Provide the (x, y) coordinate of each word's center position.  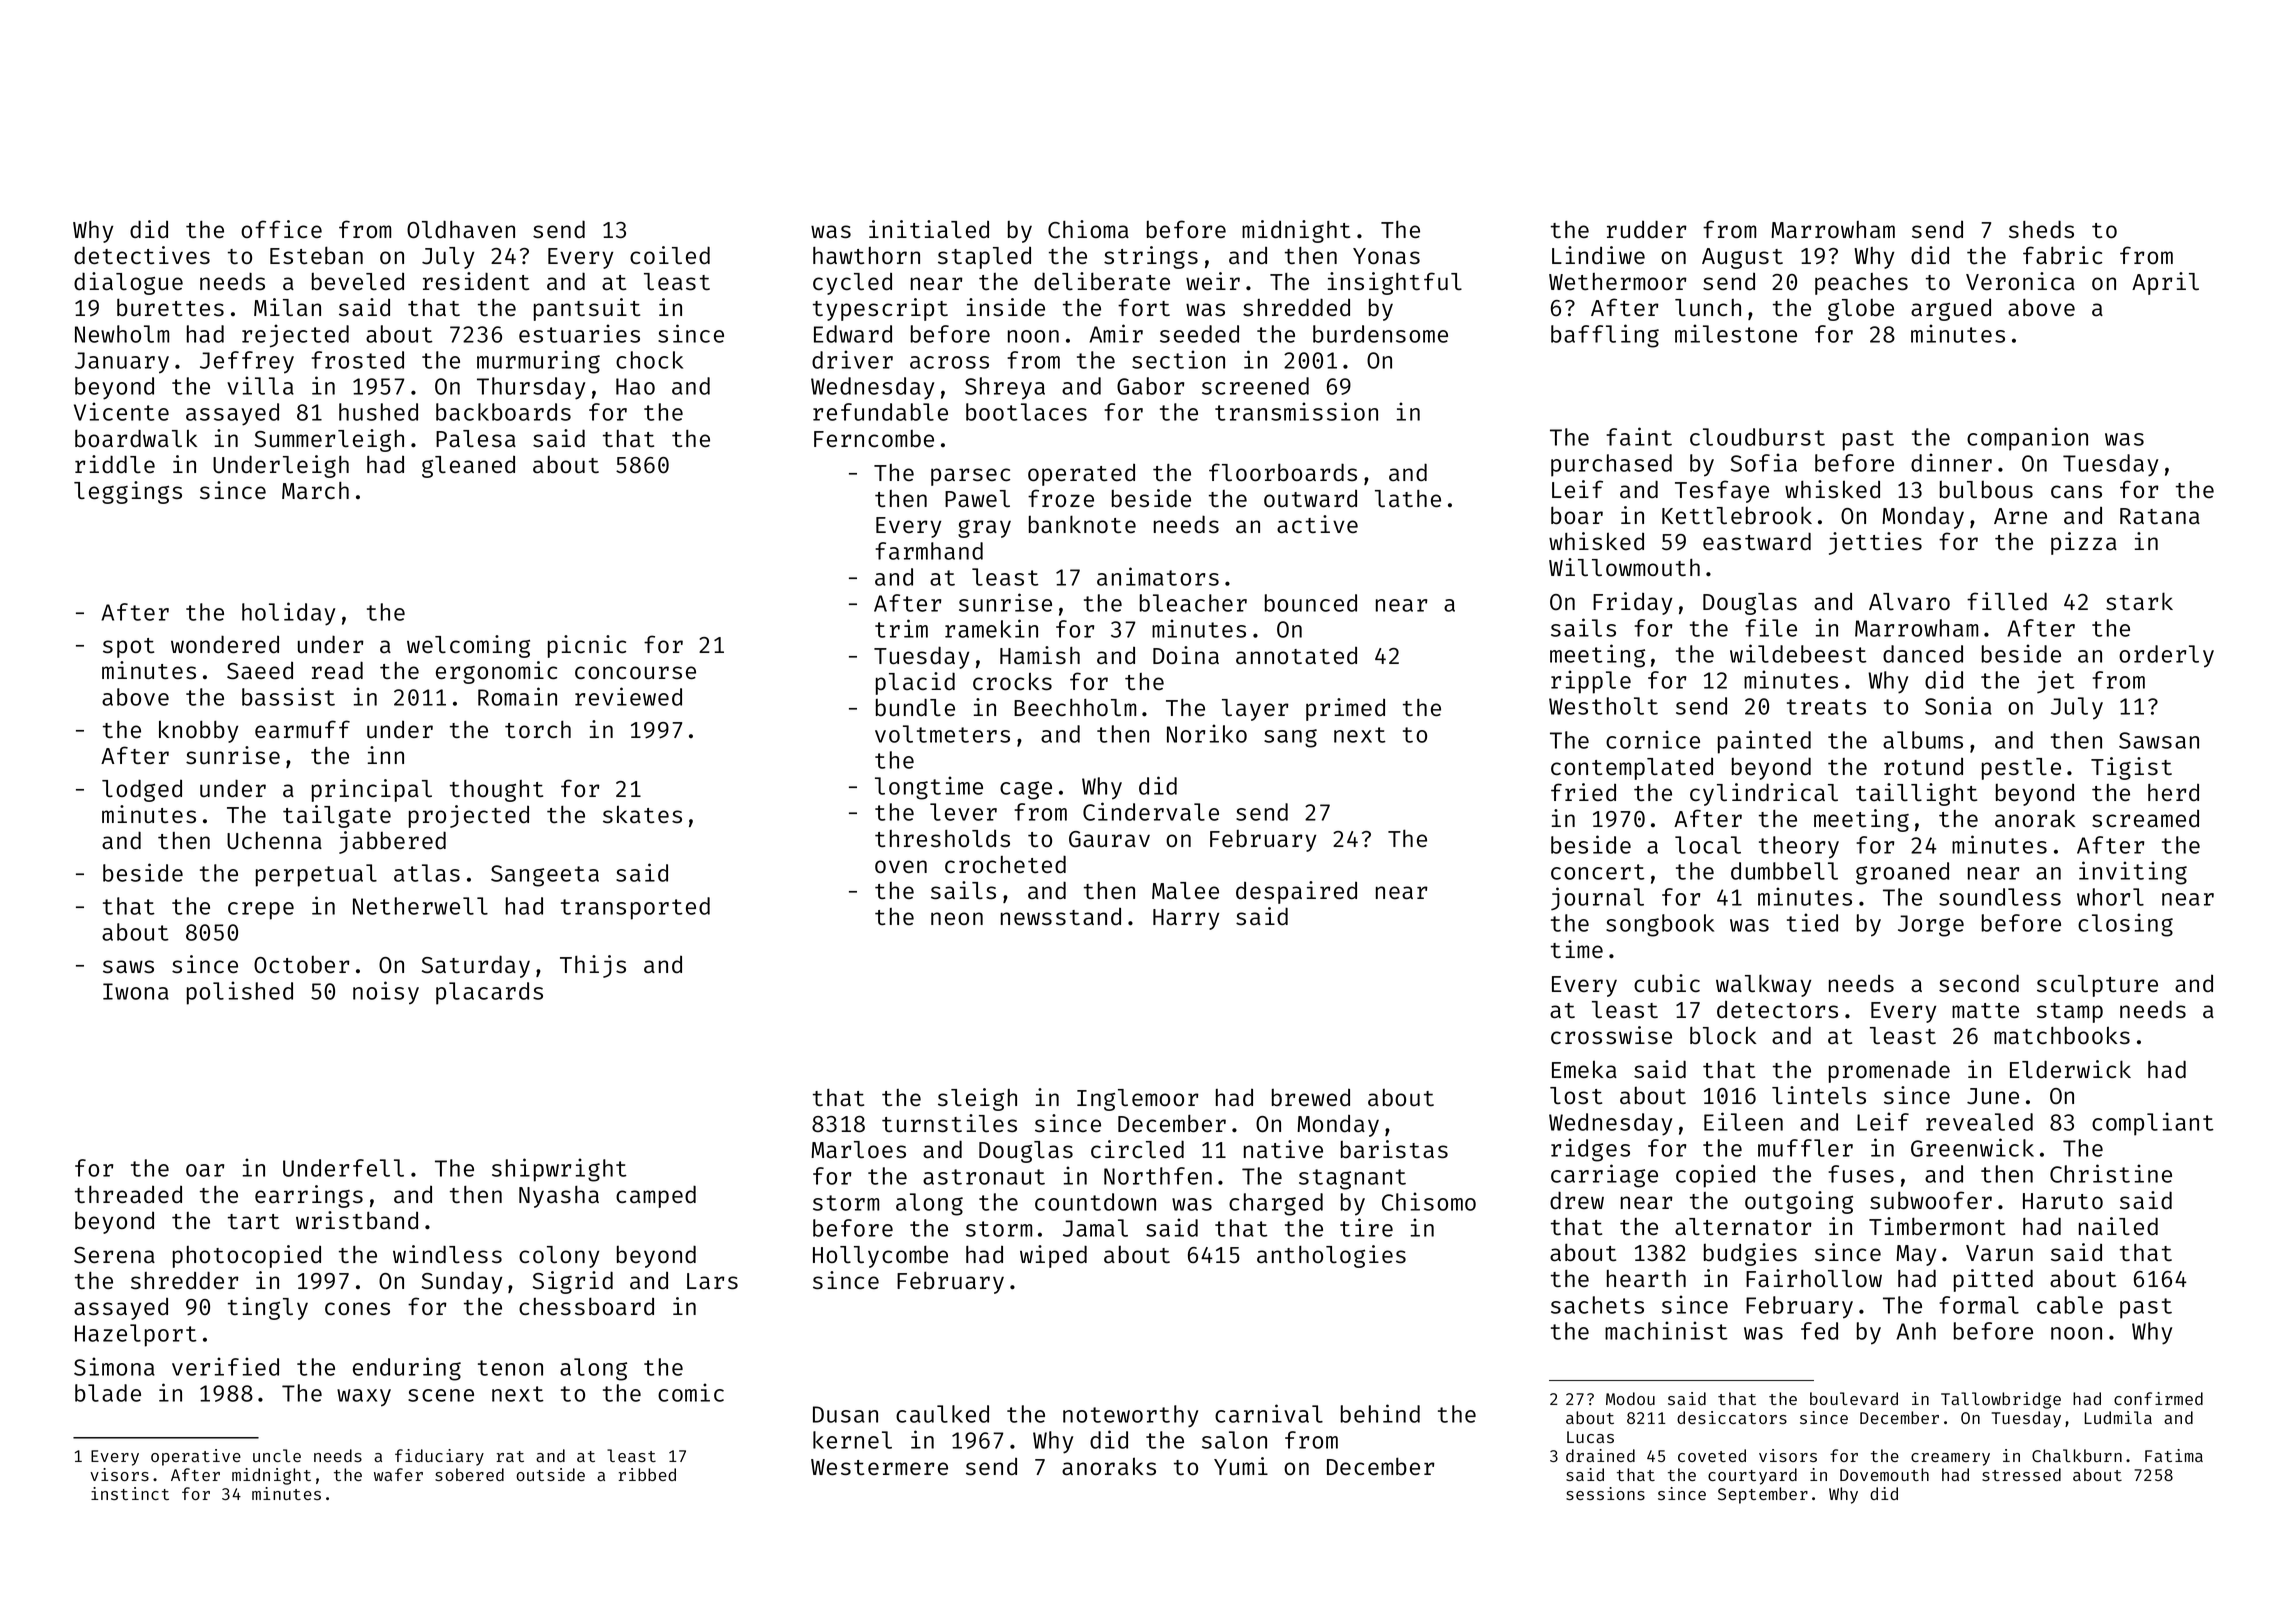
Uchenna (274, 840)
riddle (115, 464)
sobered (469, 1474)
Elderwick (2070, 1069)
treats (1826, 707)
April (2165, 283)
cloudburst (1757, 437)
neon (957, 919)
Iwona (136, 991)
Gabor (1150, 386)
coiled (670, 255)
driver (852, 359)
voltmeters (942, 734)
